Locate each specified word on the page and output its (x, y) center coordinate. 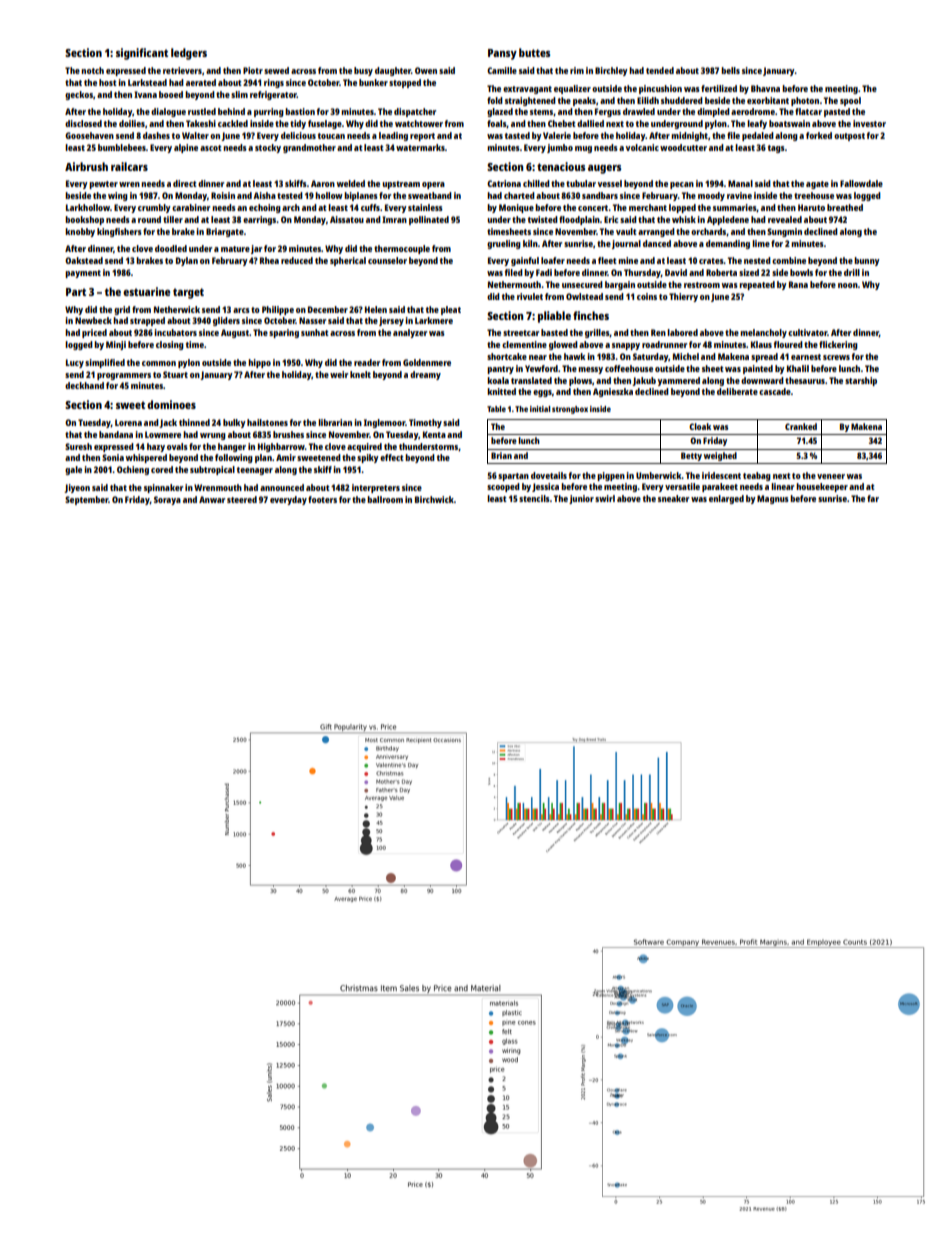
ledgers (189, 54)
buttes (534, 52)
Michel (686, 356)
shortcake (507, 356)
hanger (232, 447)
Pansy (502, 54)
